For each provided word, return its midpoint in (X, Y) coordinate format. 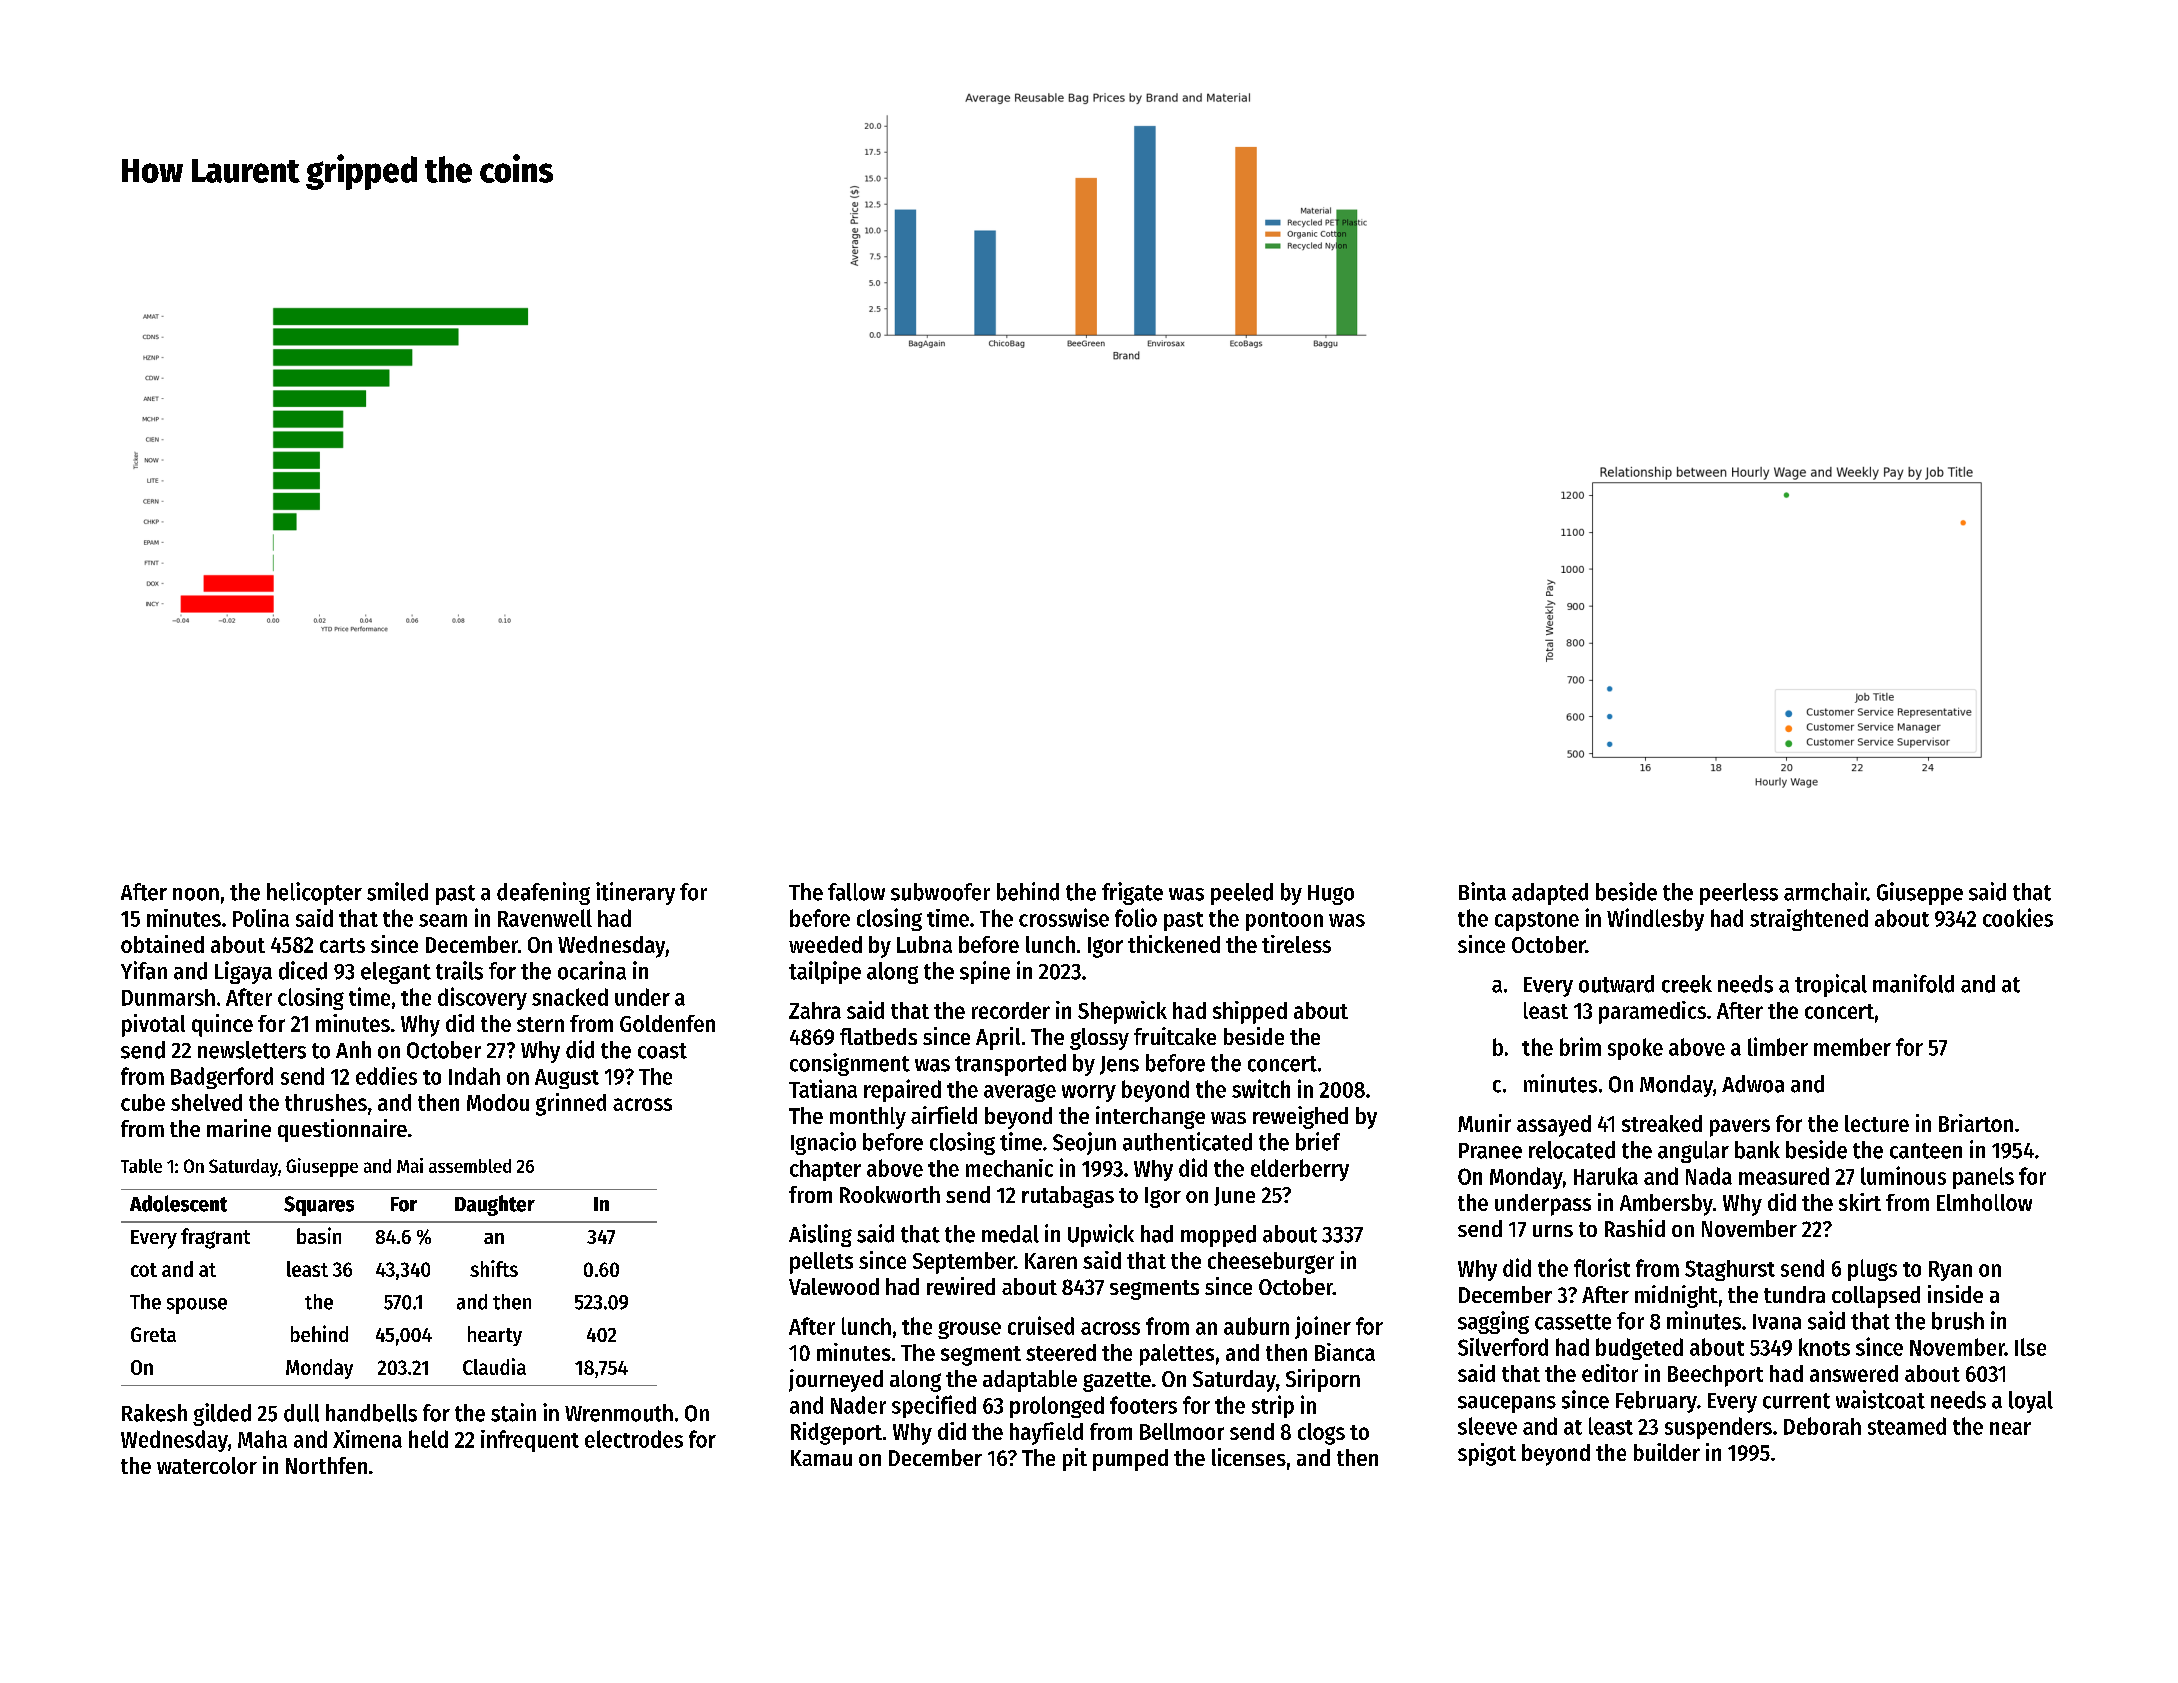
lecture (1877, 1123)
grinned (571, 1104)
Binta (1482, 891)
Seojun (1084, 1143)
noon (196, 894)
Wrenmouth (619, 1413)
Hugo (1331, 895)
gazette (1117, 1382)
